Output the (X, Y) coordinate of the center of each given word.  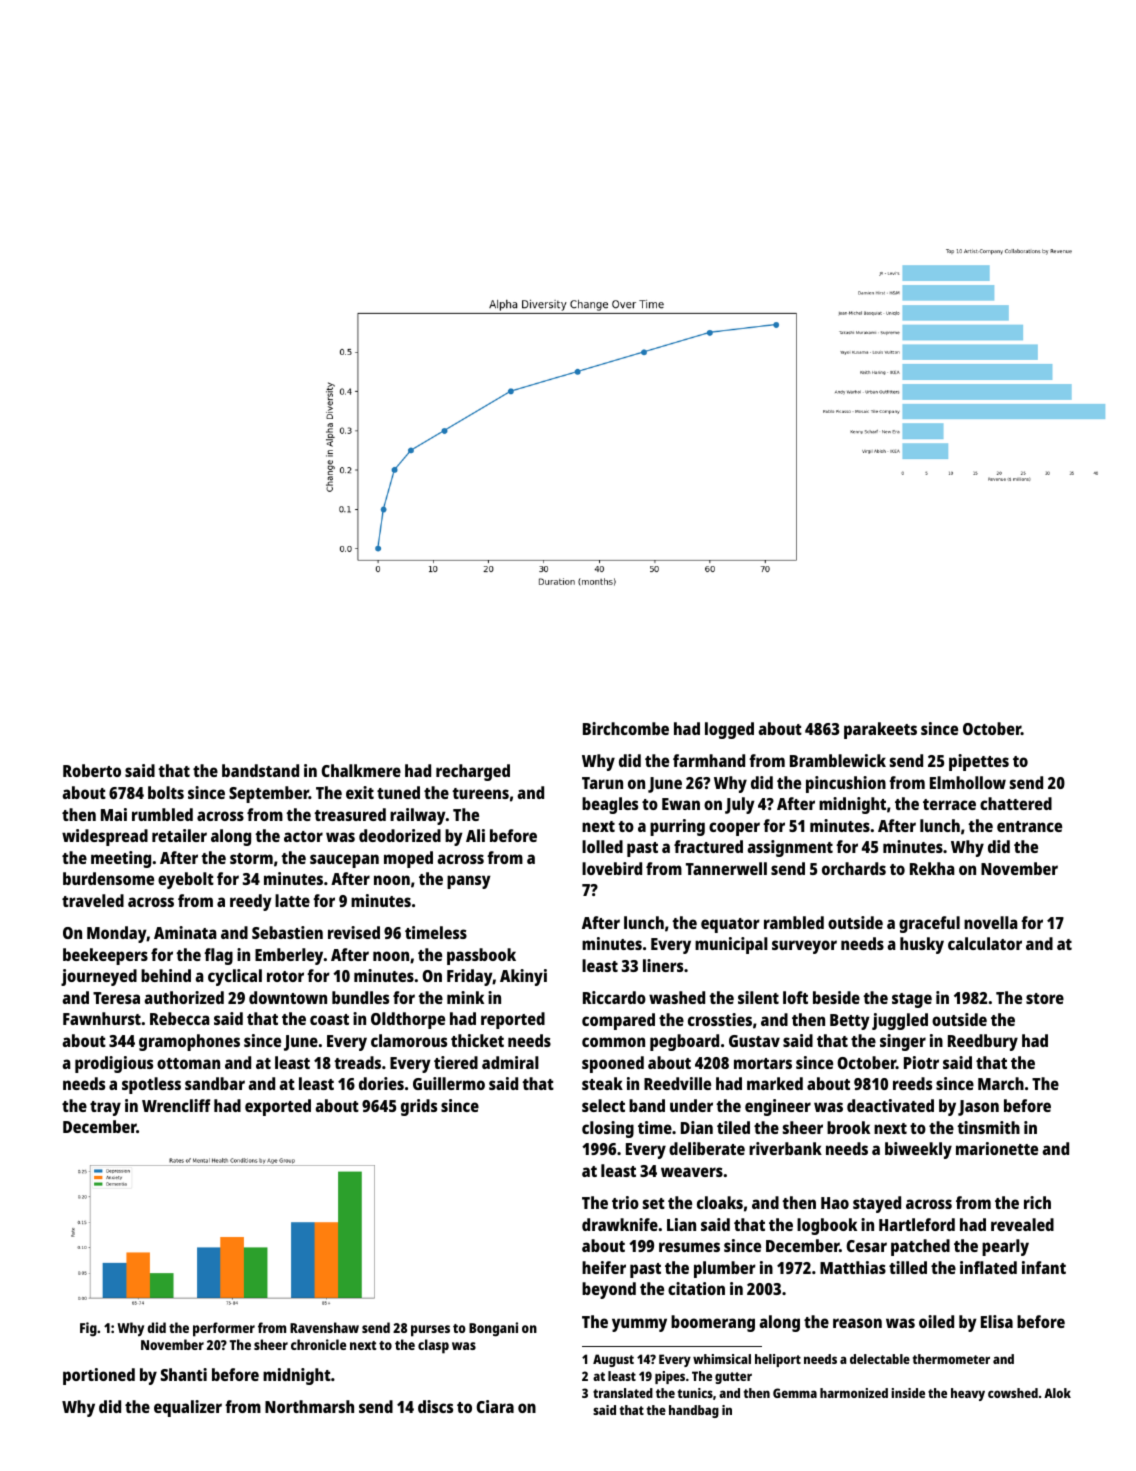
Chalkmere (361, 770)
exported (278, 1107)
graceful (929, 924)
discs (435, 1406)
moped (408, 859)
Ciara (495, 1406)
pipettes (979, 762)
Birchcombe (626, 728)
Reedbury (983, 1042)
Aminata (185, 932)
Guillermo (449, 1083)
